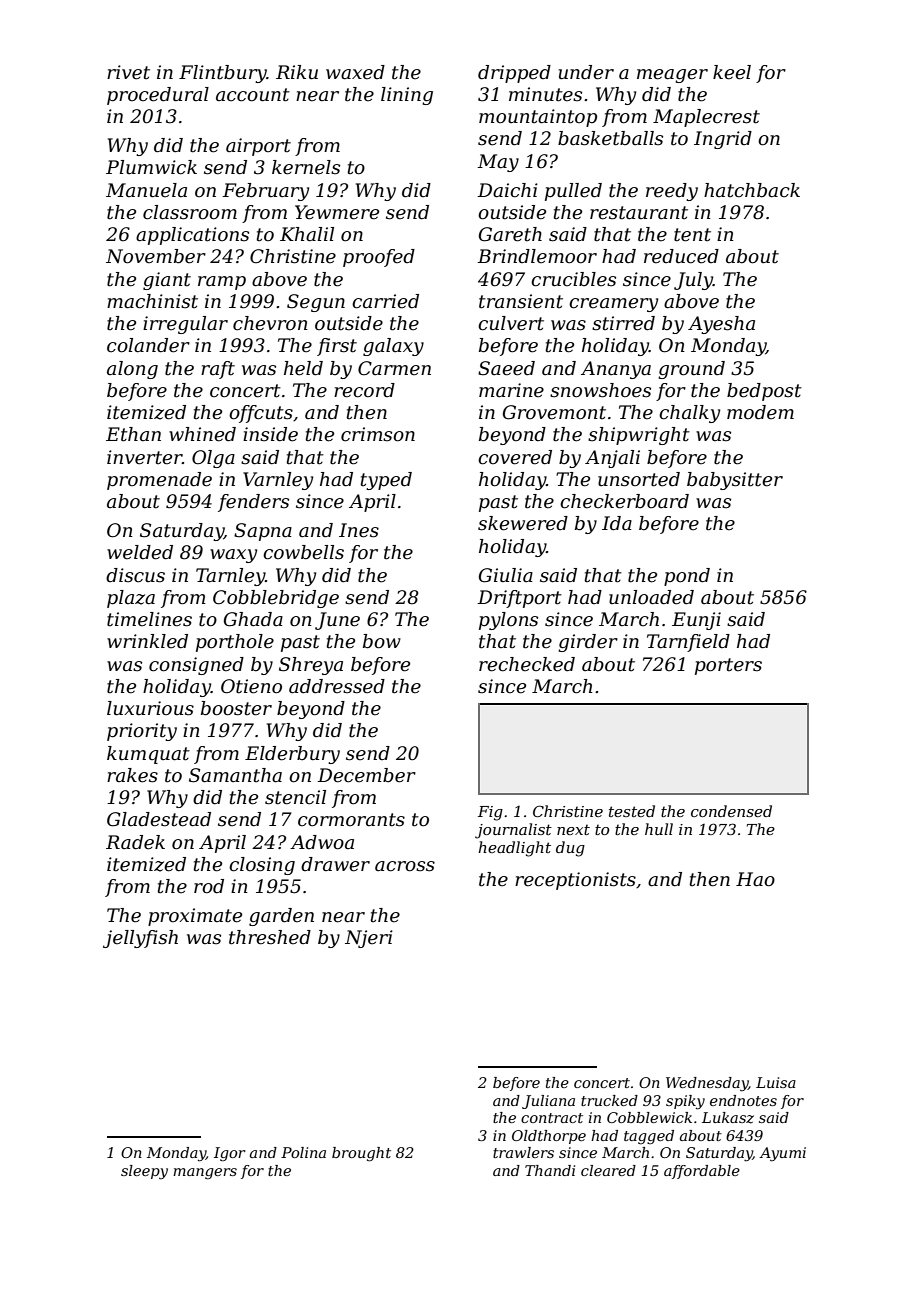 Image resolution: width=915 pixels, height=1299 pixels. What do you see at coordinates (514, 74) in the screenshot?
I see `dripped` at bounding box center [514, 74].
